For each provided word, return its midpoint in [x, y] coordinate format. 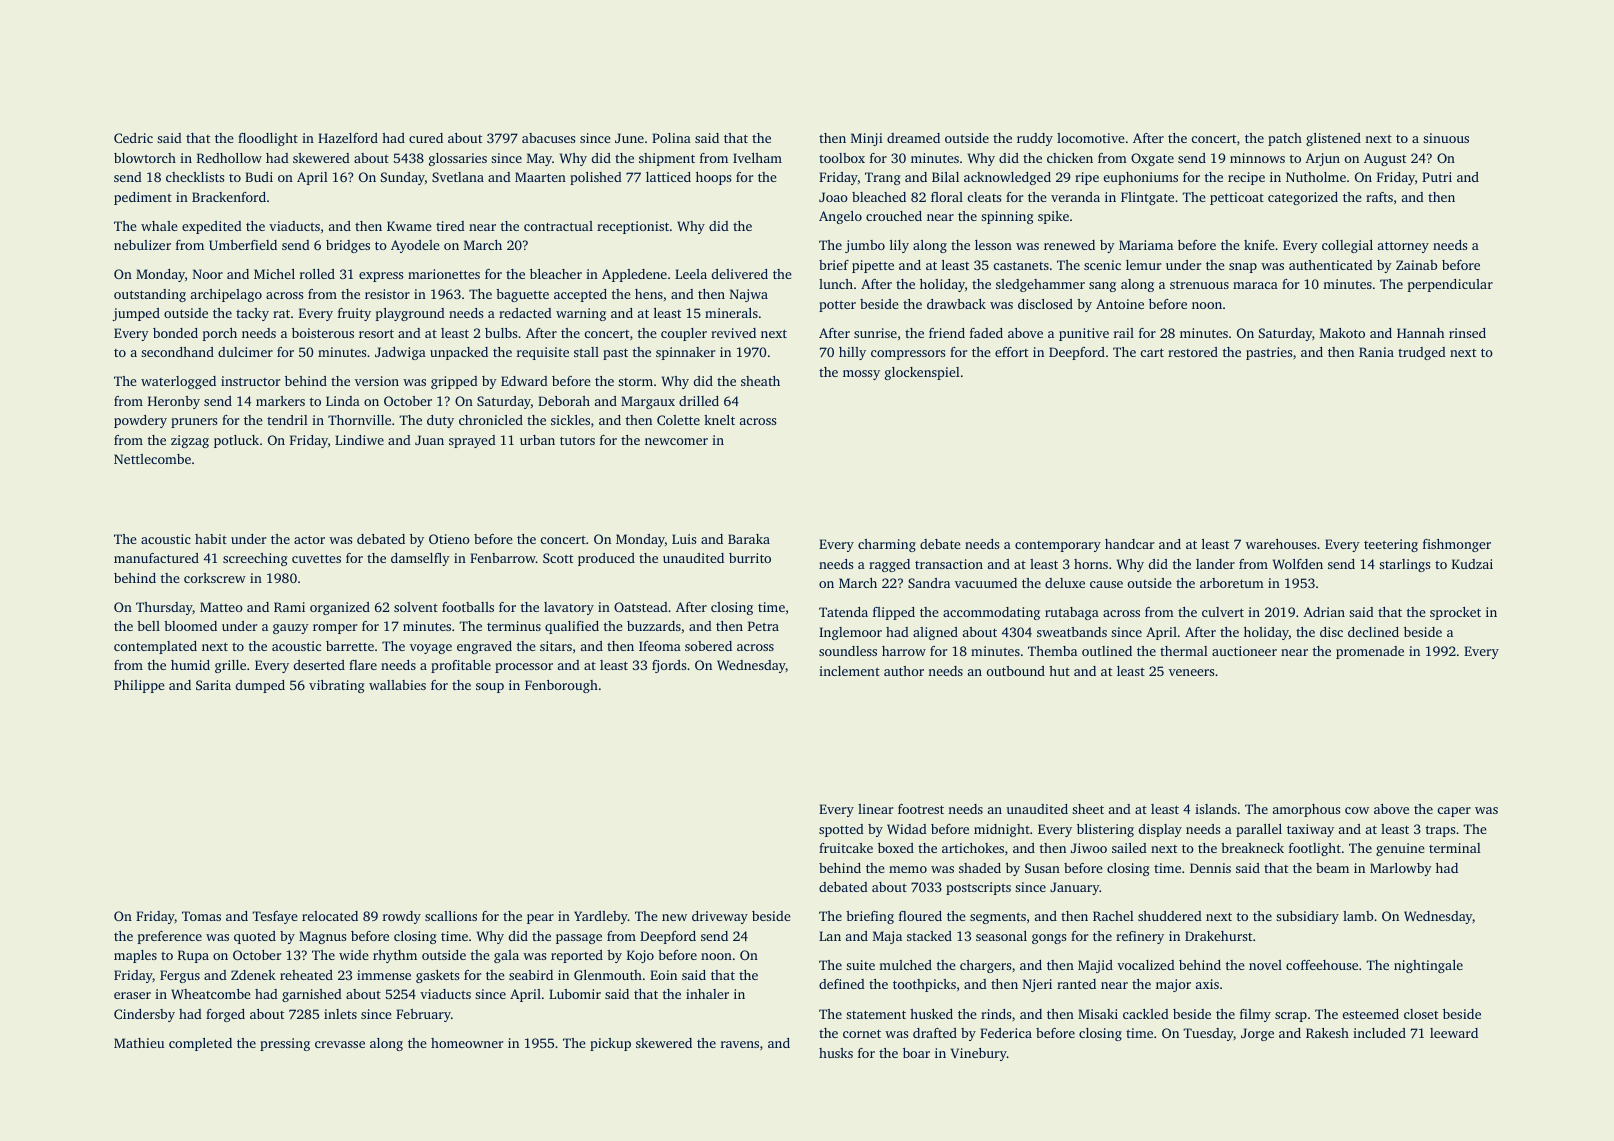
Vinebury [979, 1054]
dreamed [913, 138]
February [423, 1015]
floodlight [268, 139]
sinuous [1446, 138]
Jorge [1257, 1034]
